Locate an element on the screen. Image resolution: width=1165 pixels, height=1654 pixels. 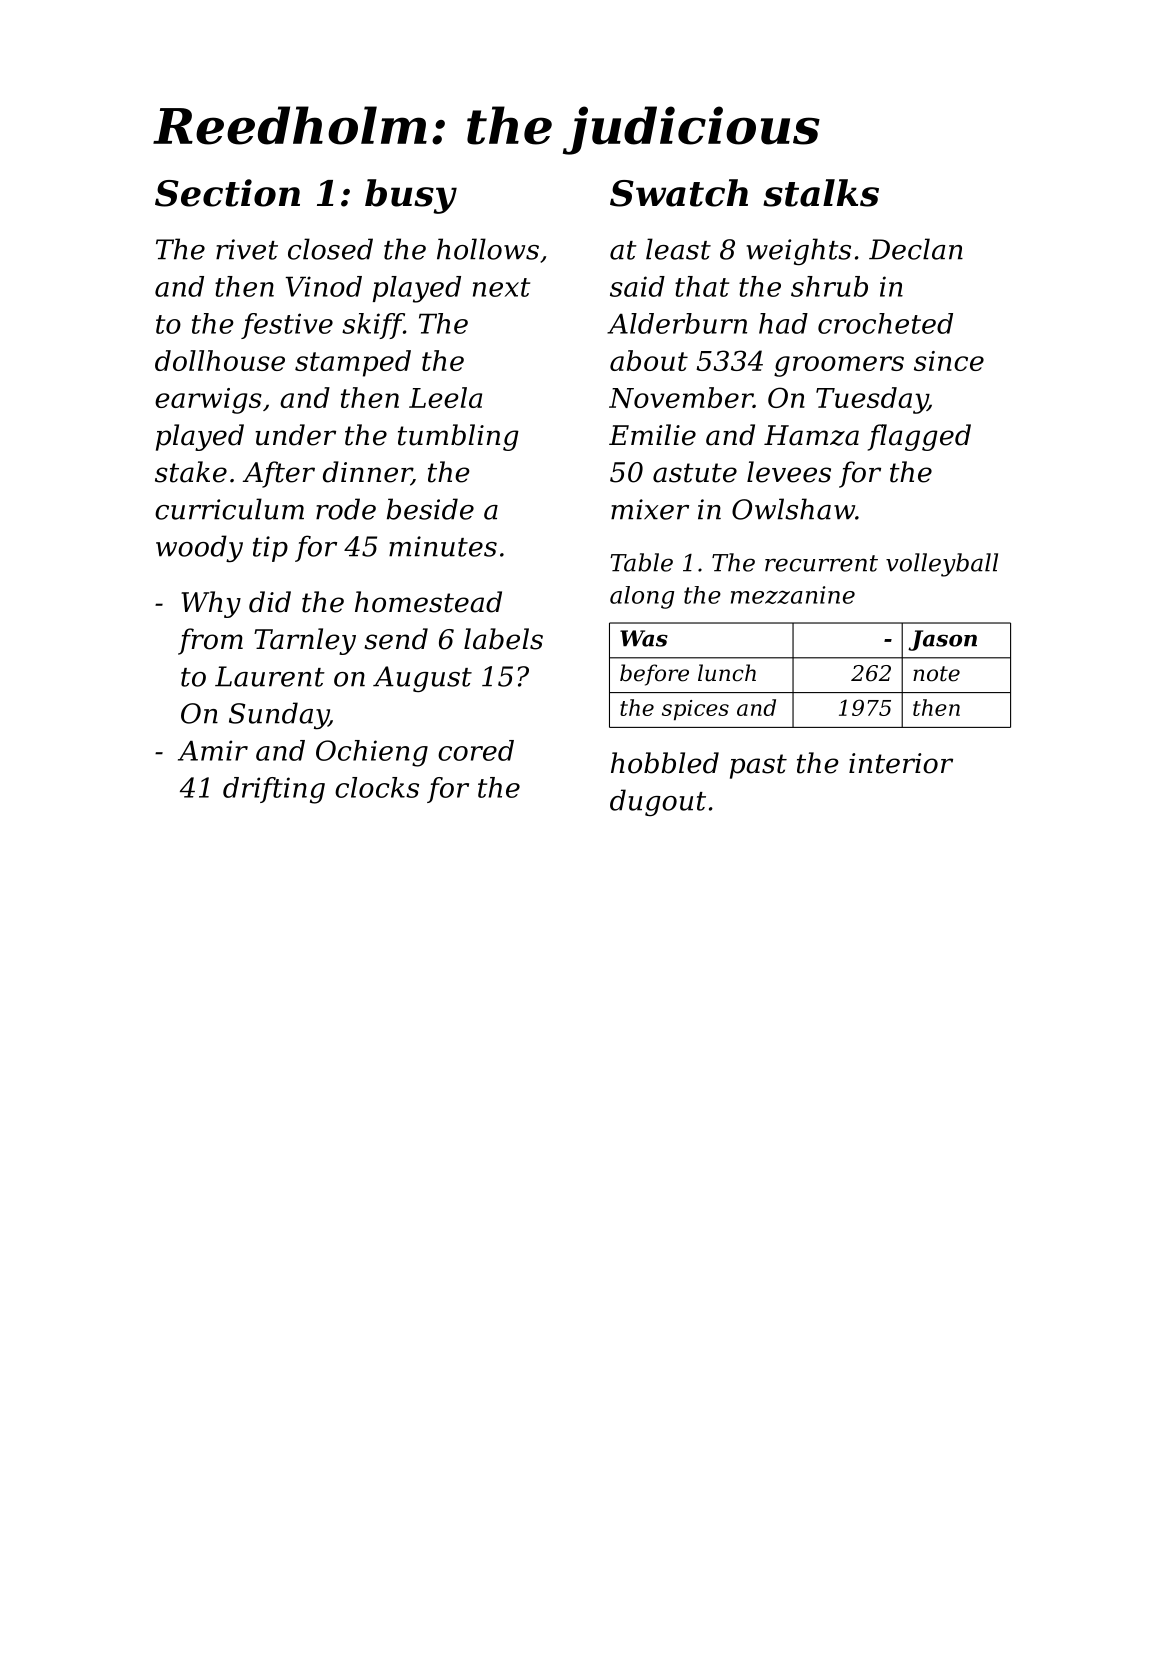
groomers is located at coordinates (839, 366).
